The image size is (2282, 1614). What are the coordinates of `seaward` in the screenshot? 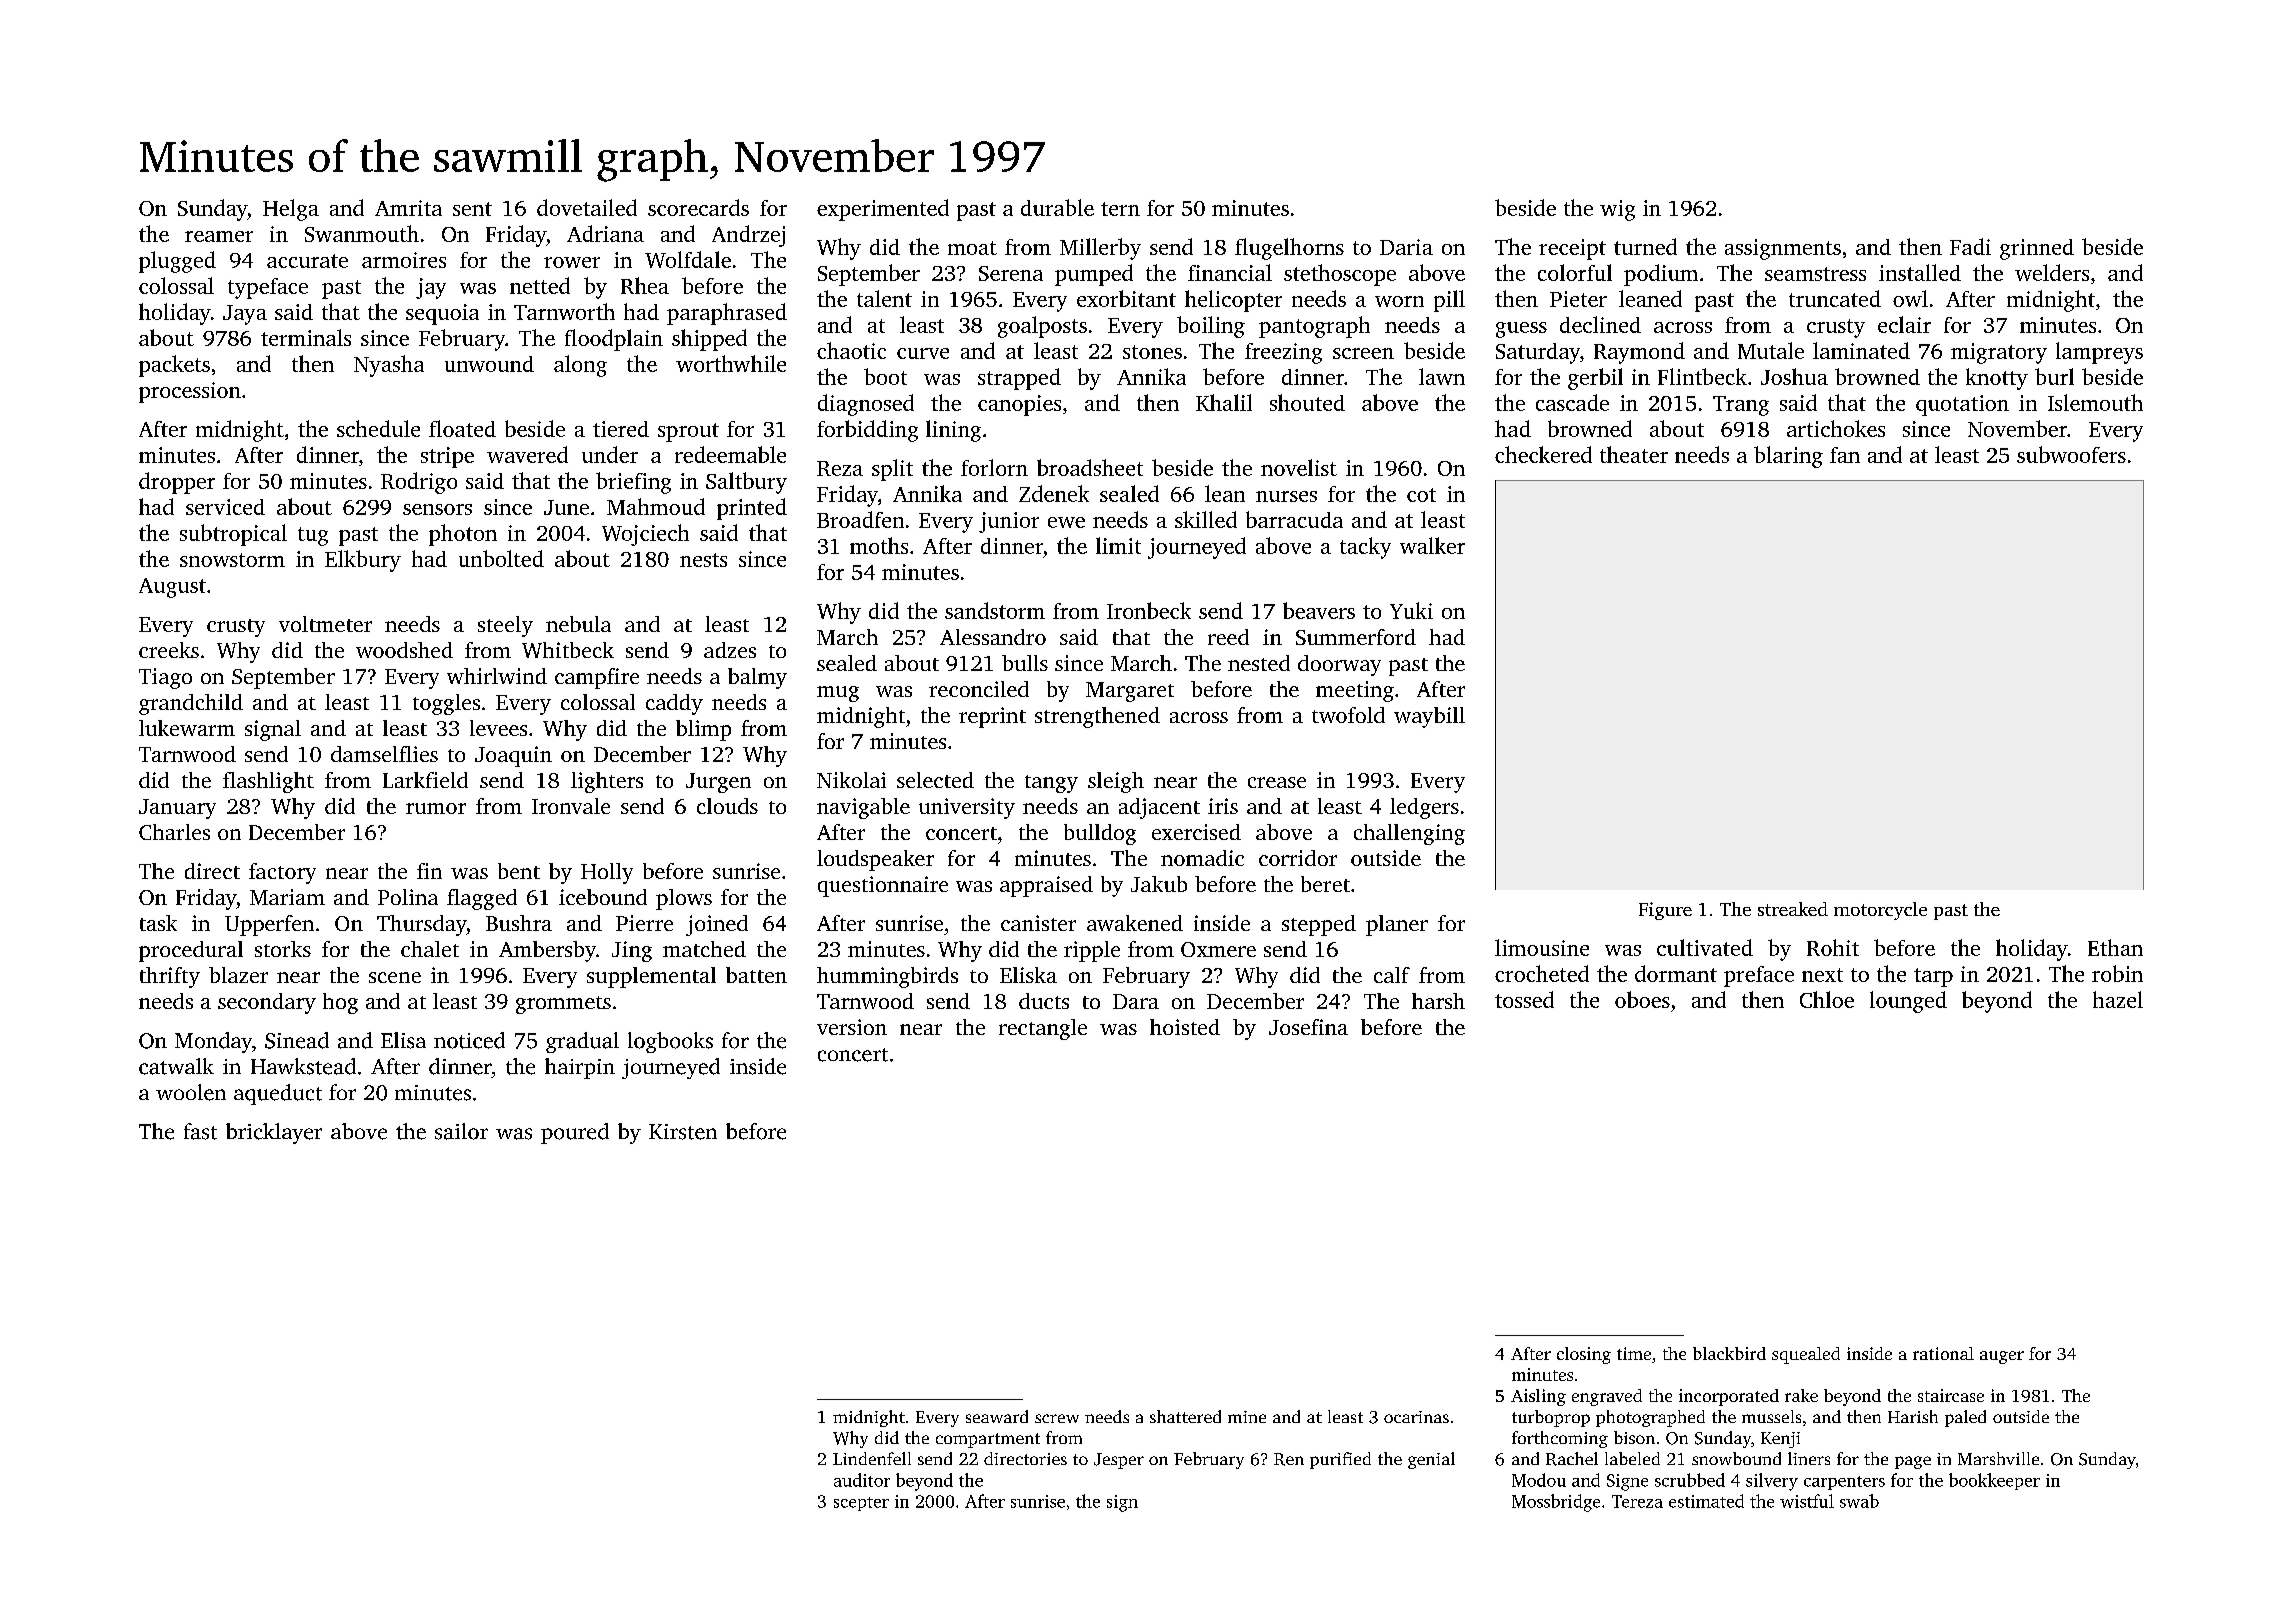 It's located at (997, 1416).
